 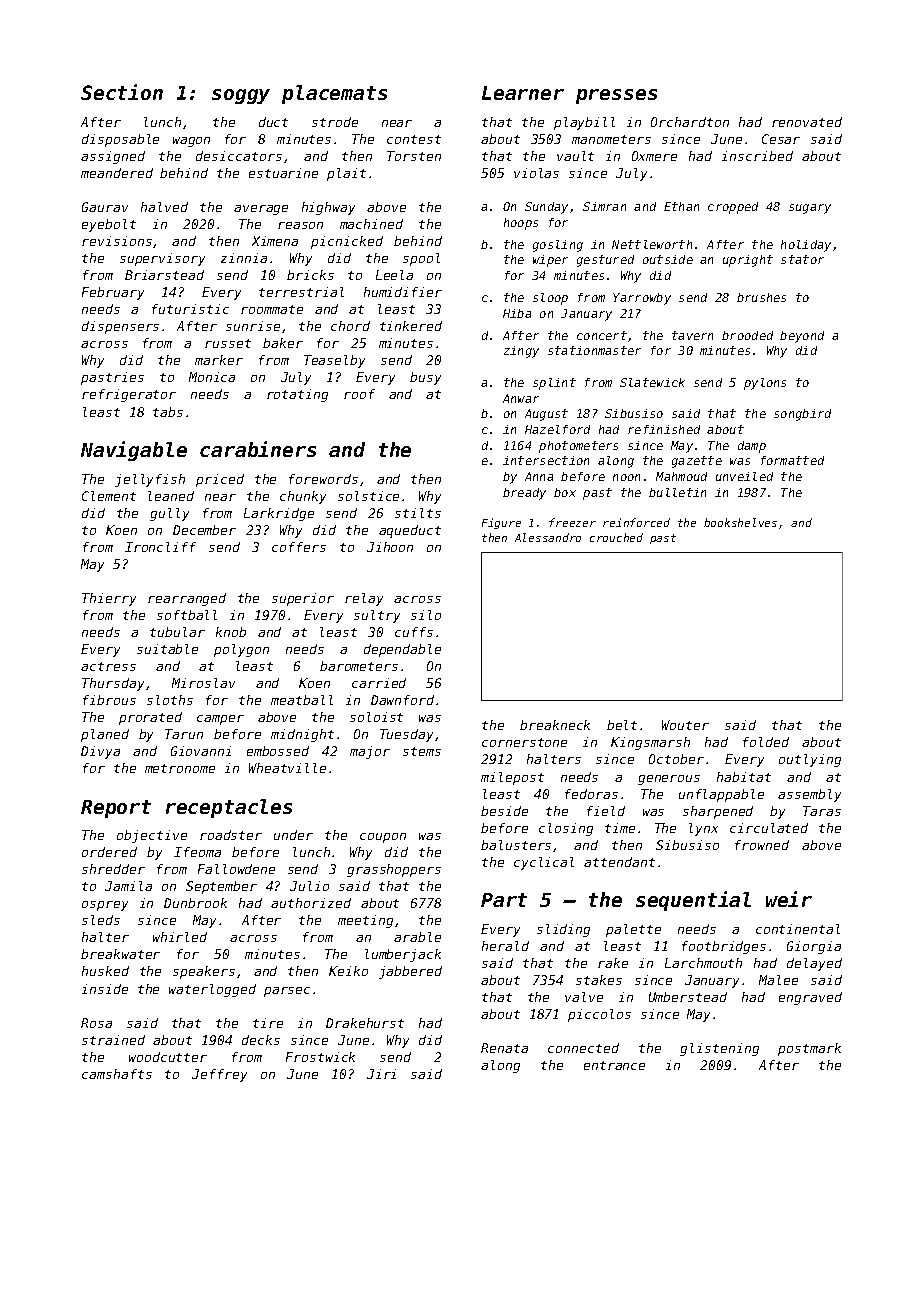 I want to click on bookshelves, so click(x=740, y=522).
